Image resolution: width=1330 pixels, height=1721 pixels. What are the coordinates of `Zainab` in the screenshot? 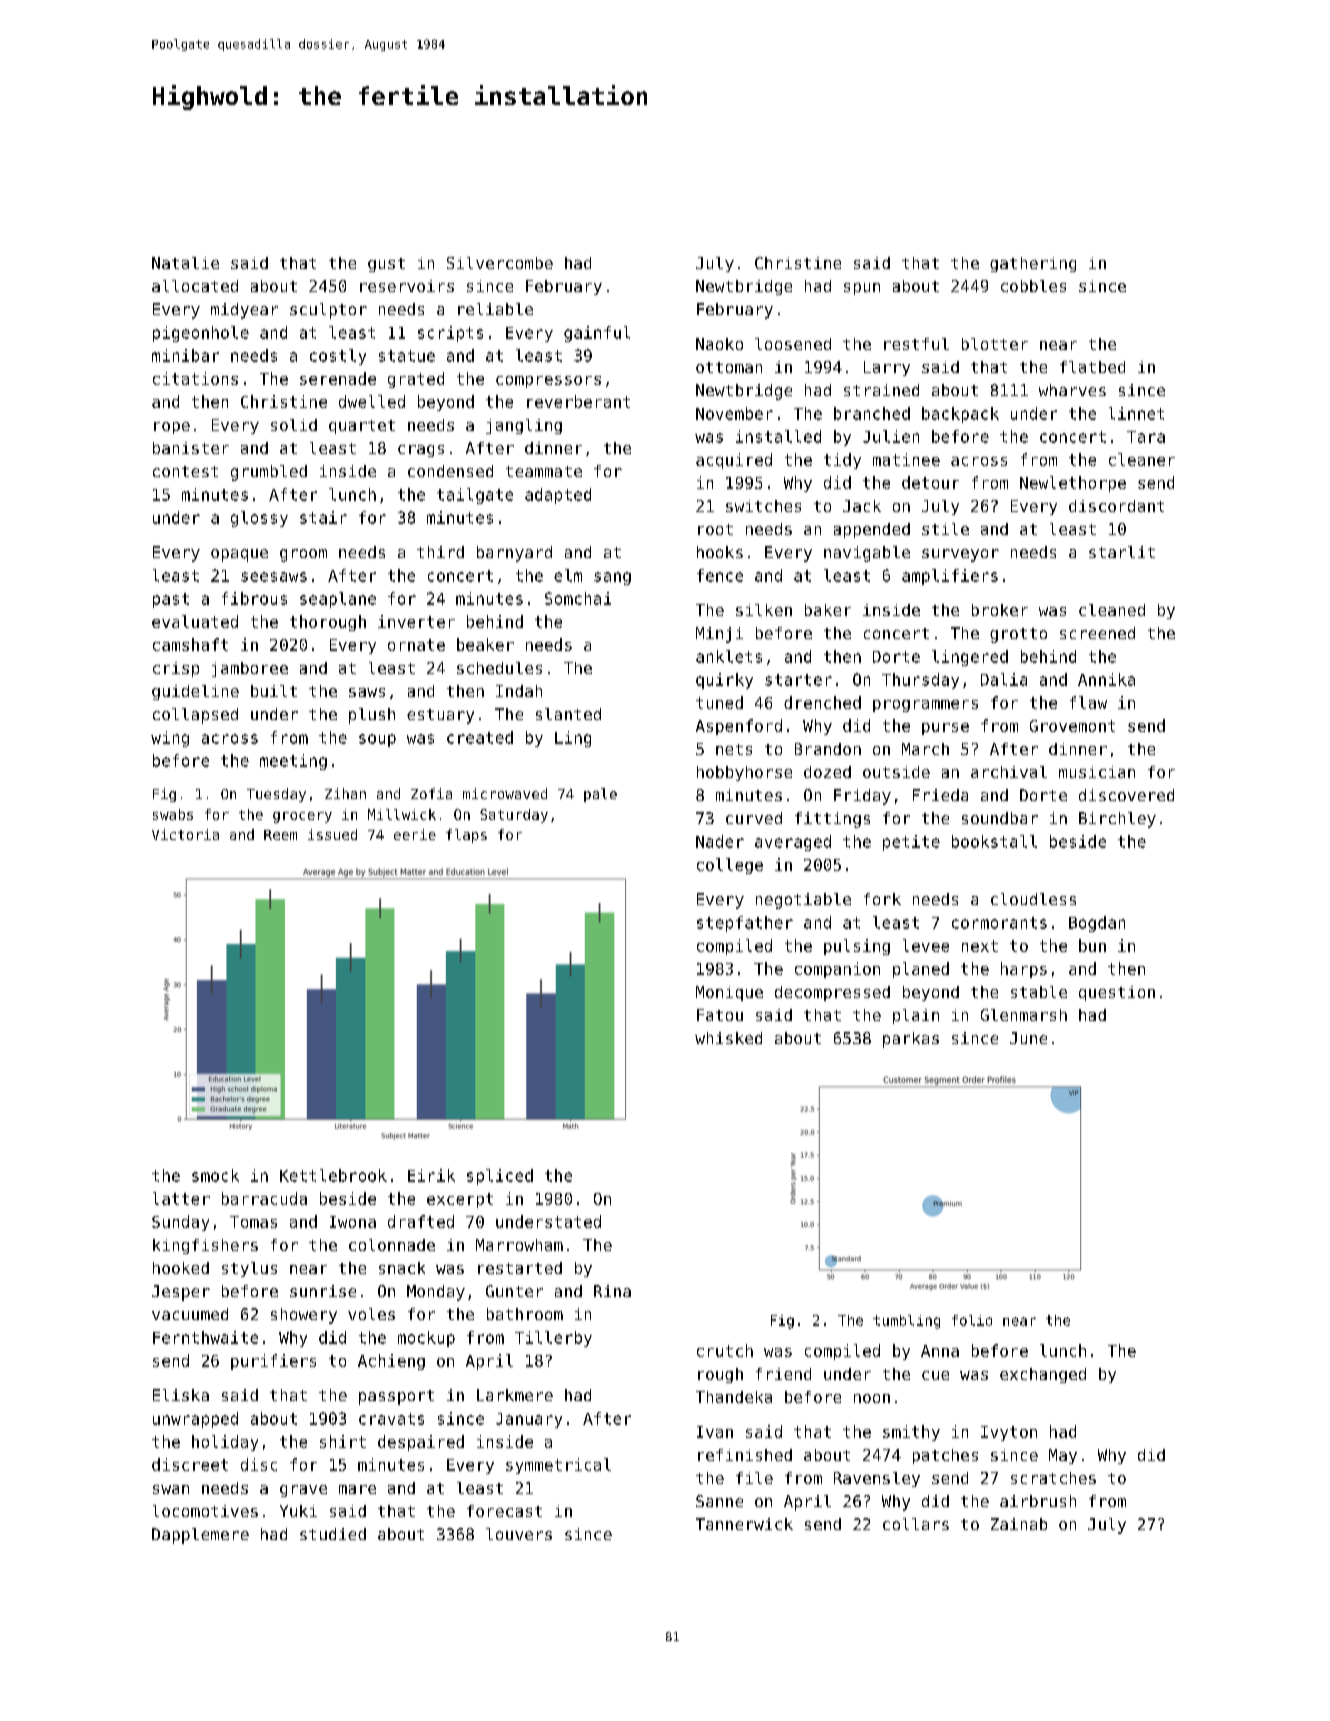 It's located at (1019, 1524).
